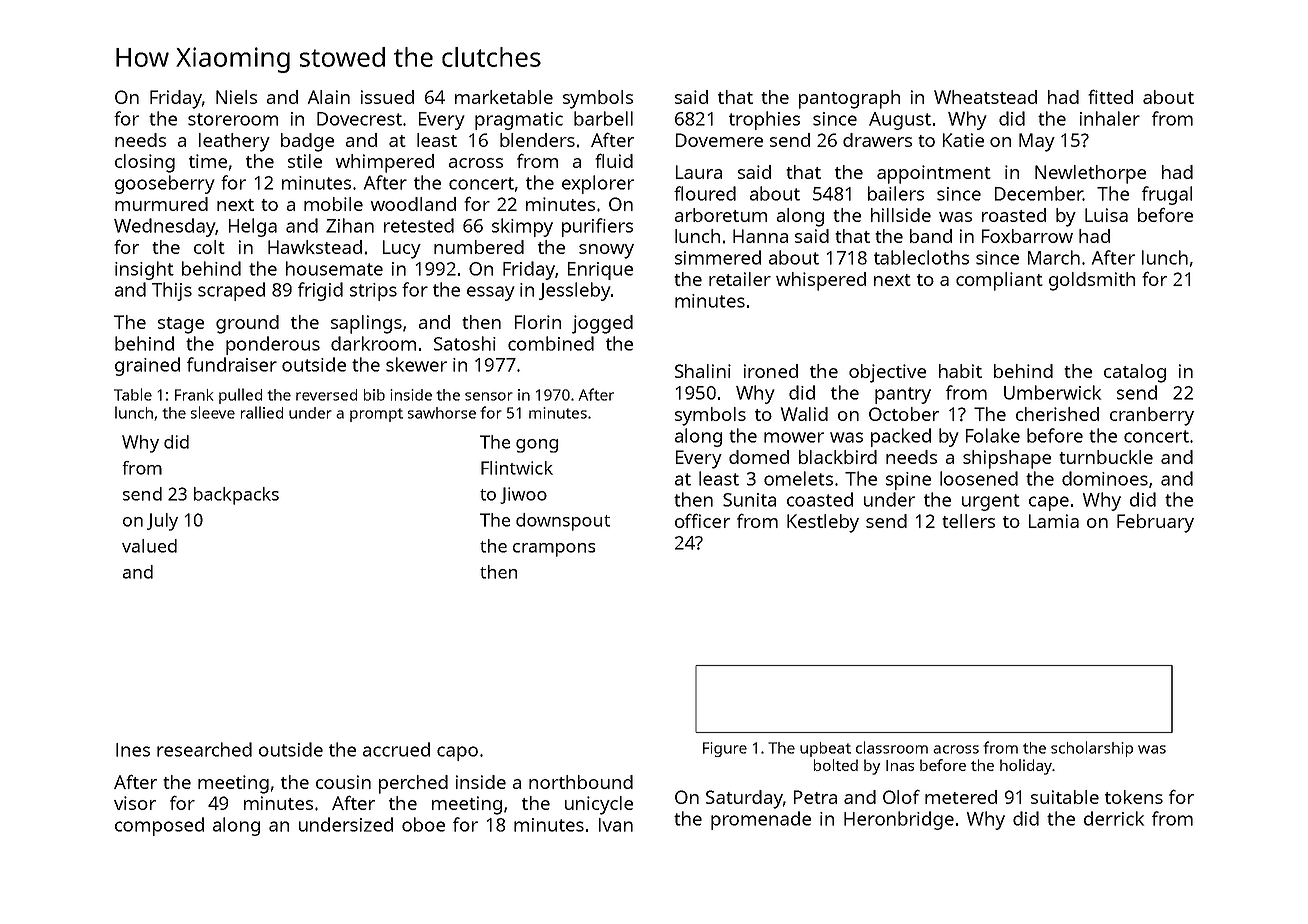 This image has width=1308, height=924. Describe the element at coordinates (606, 251) in the image. I see `snowy` at that location.
